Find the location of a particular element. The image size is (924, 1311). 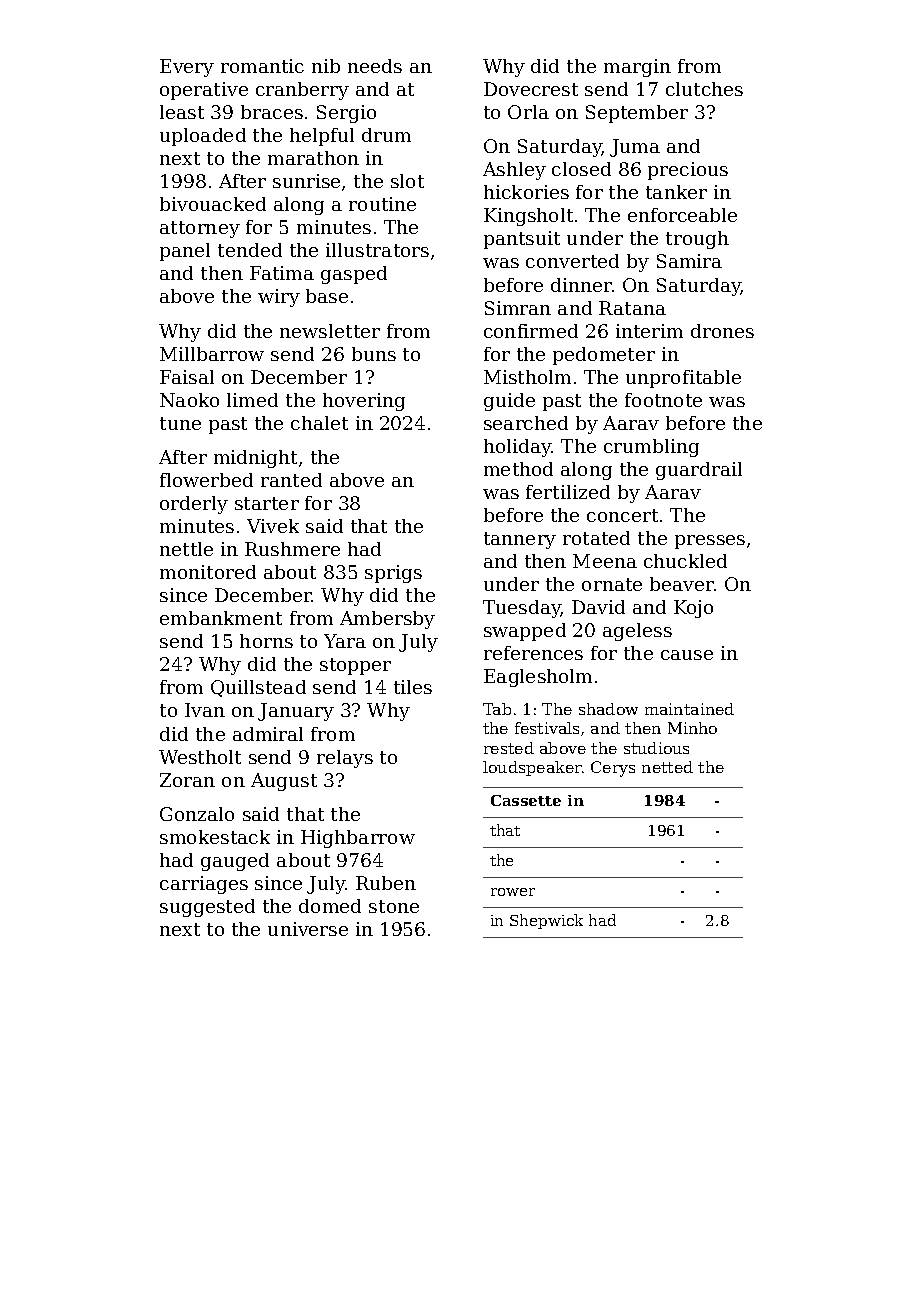

Every is located at coordinates (187, 68).
